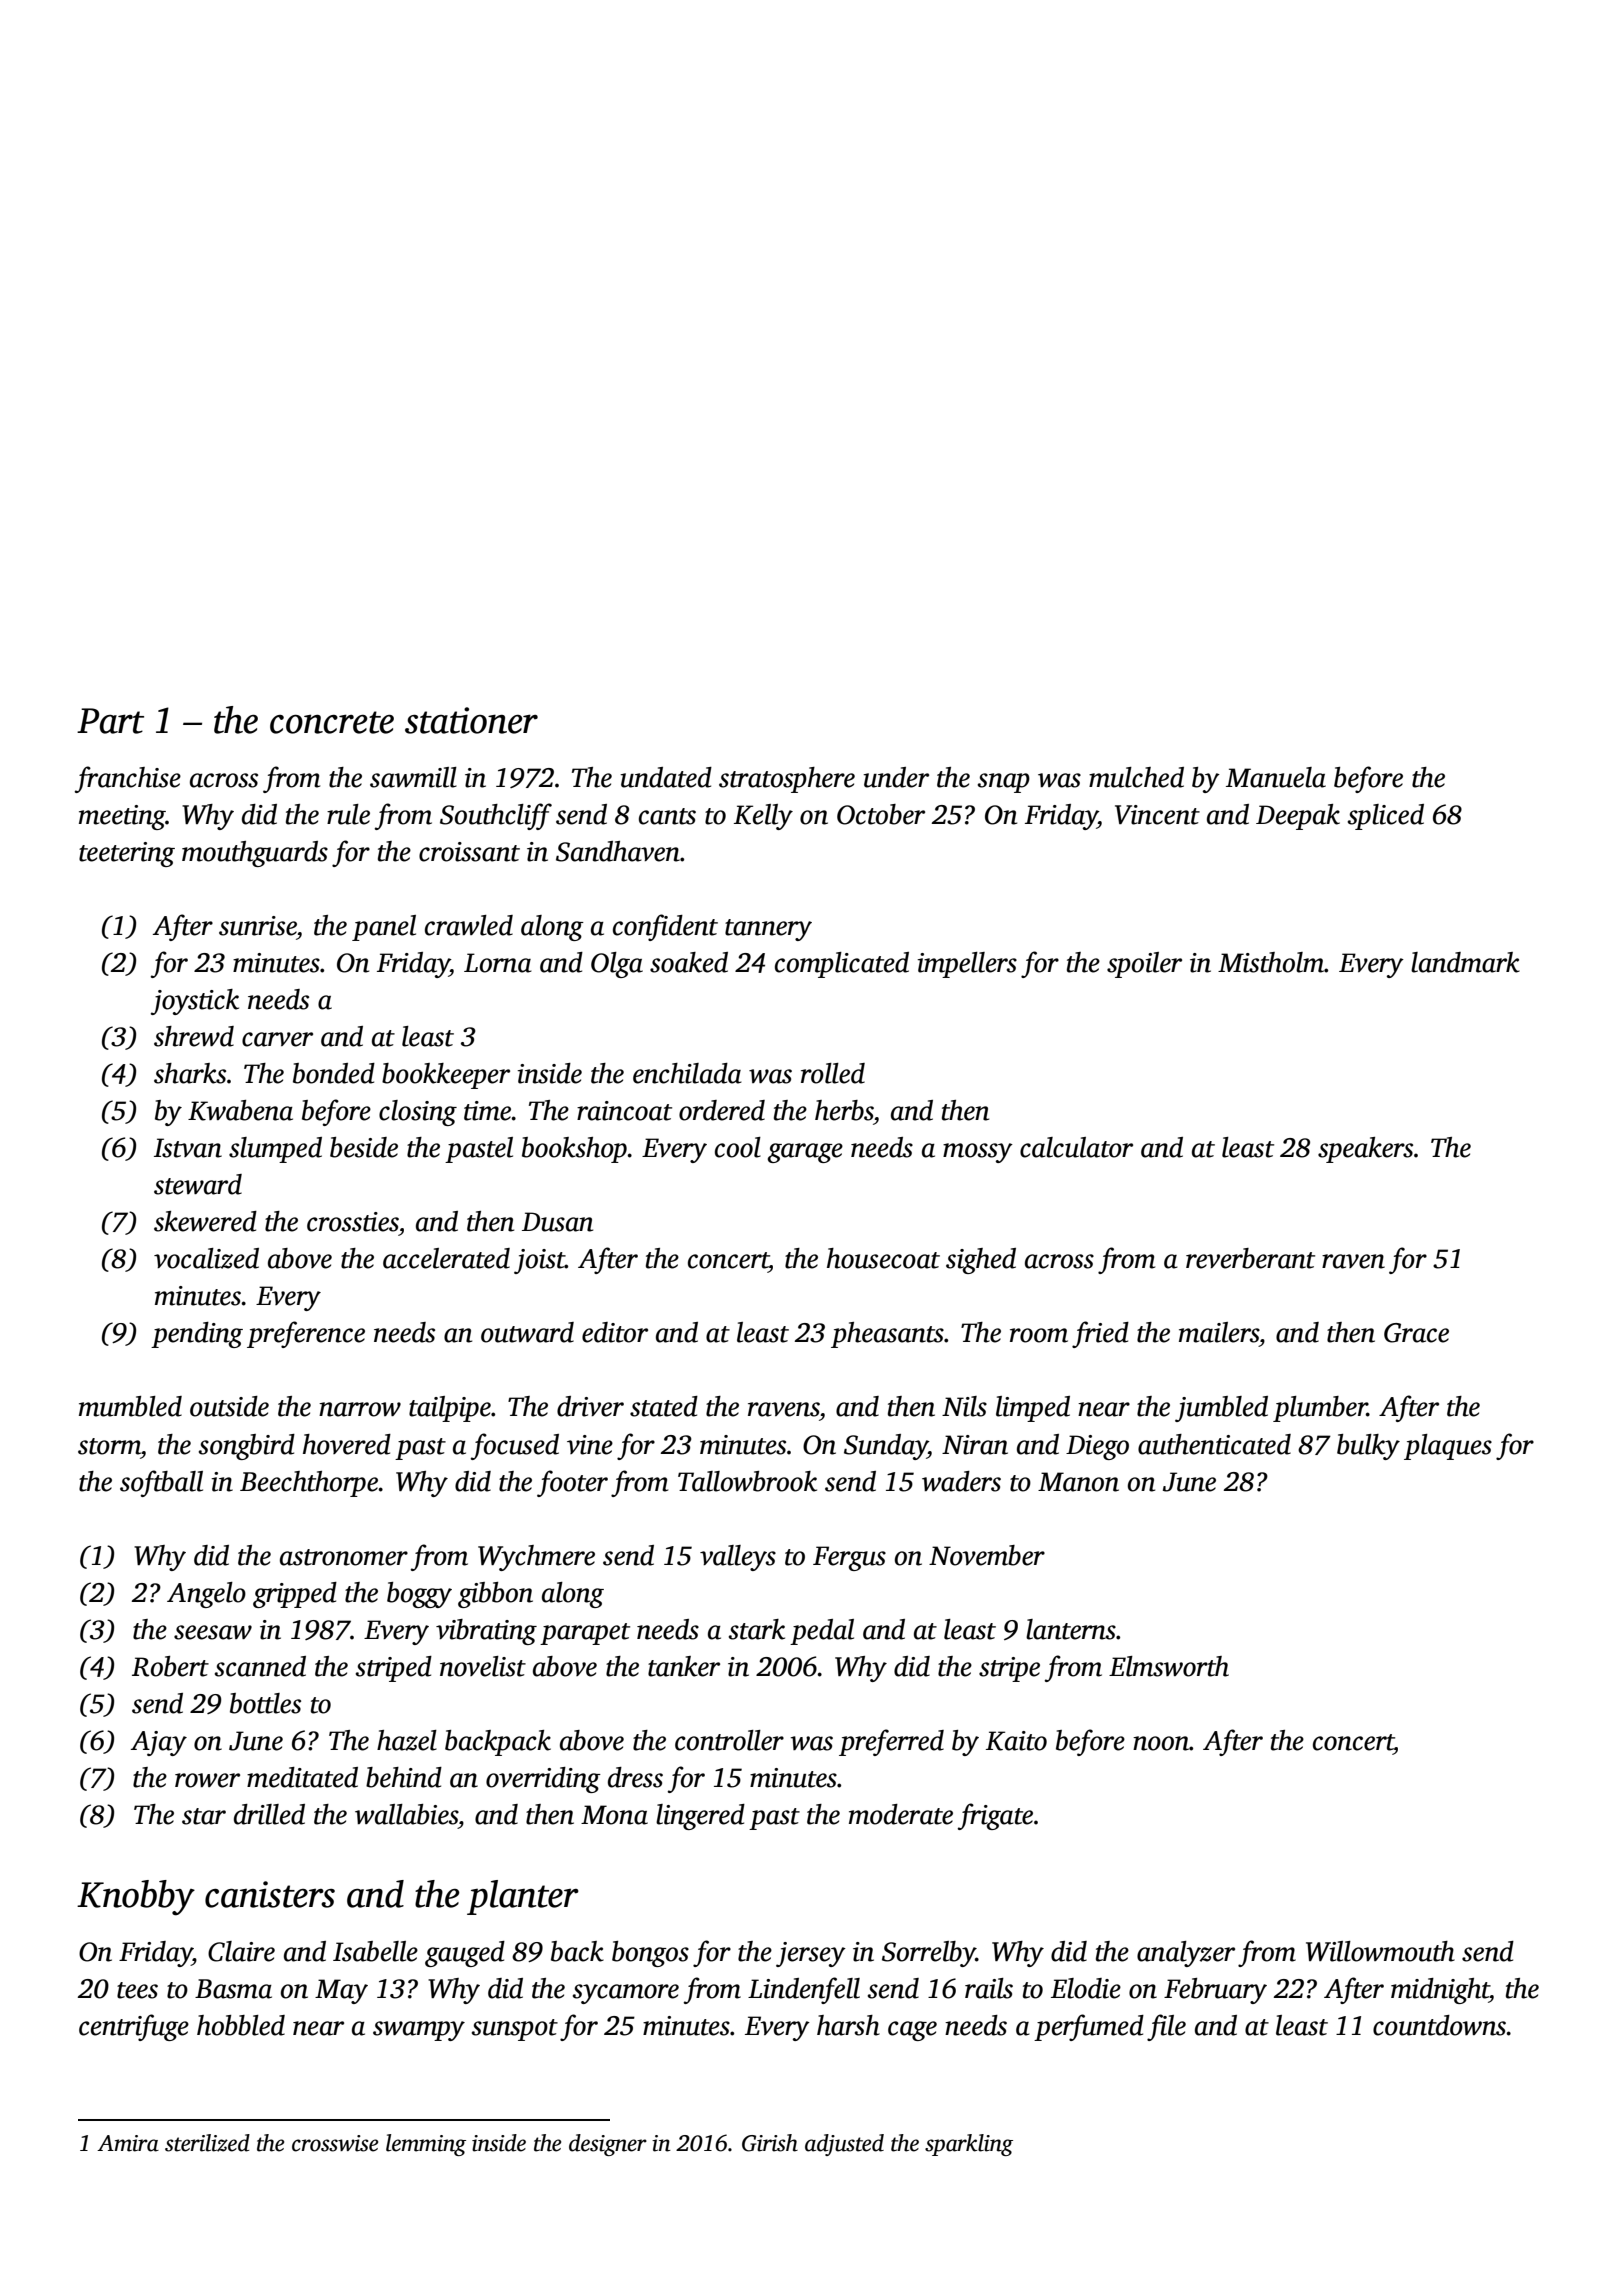 The image size is (1620, 2292). Describe the element at coordinates (1448, 1447) in the screenshot. I see `plaques` at that location.
